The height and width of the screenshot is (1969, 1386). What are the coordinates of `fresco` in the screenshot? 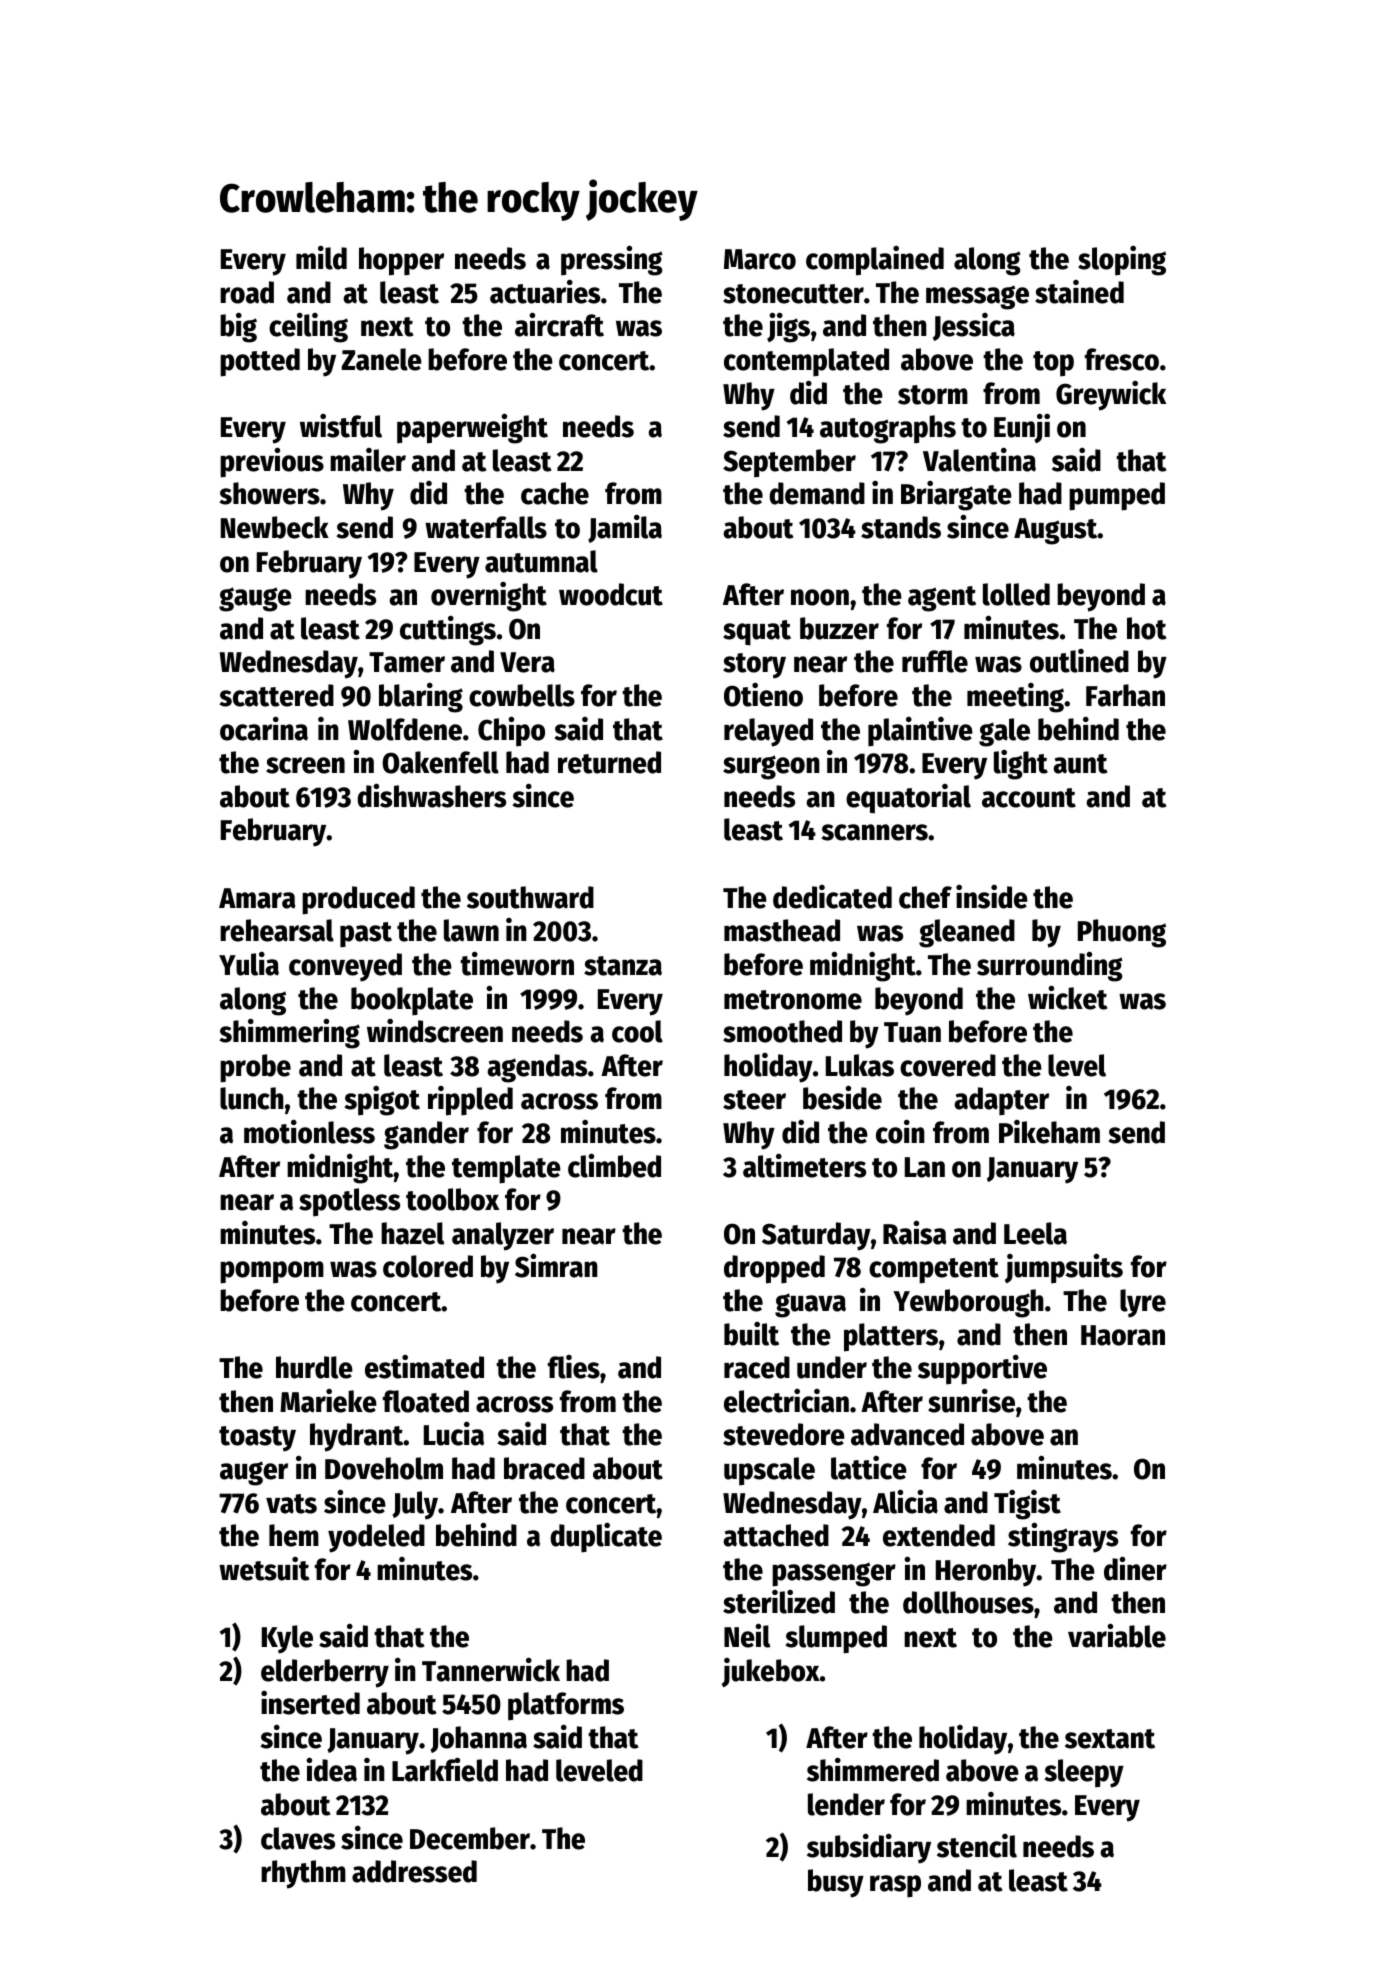 It's located at (1122, 359).
